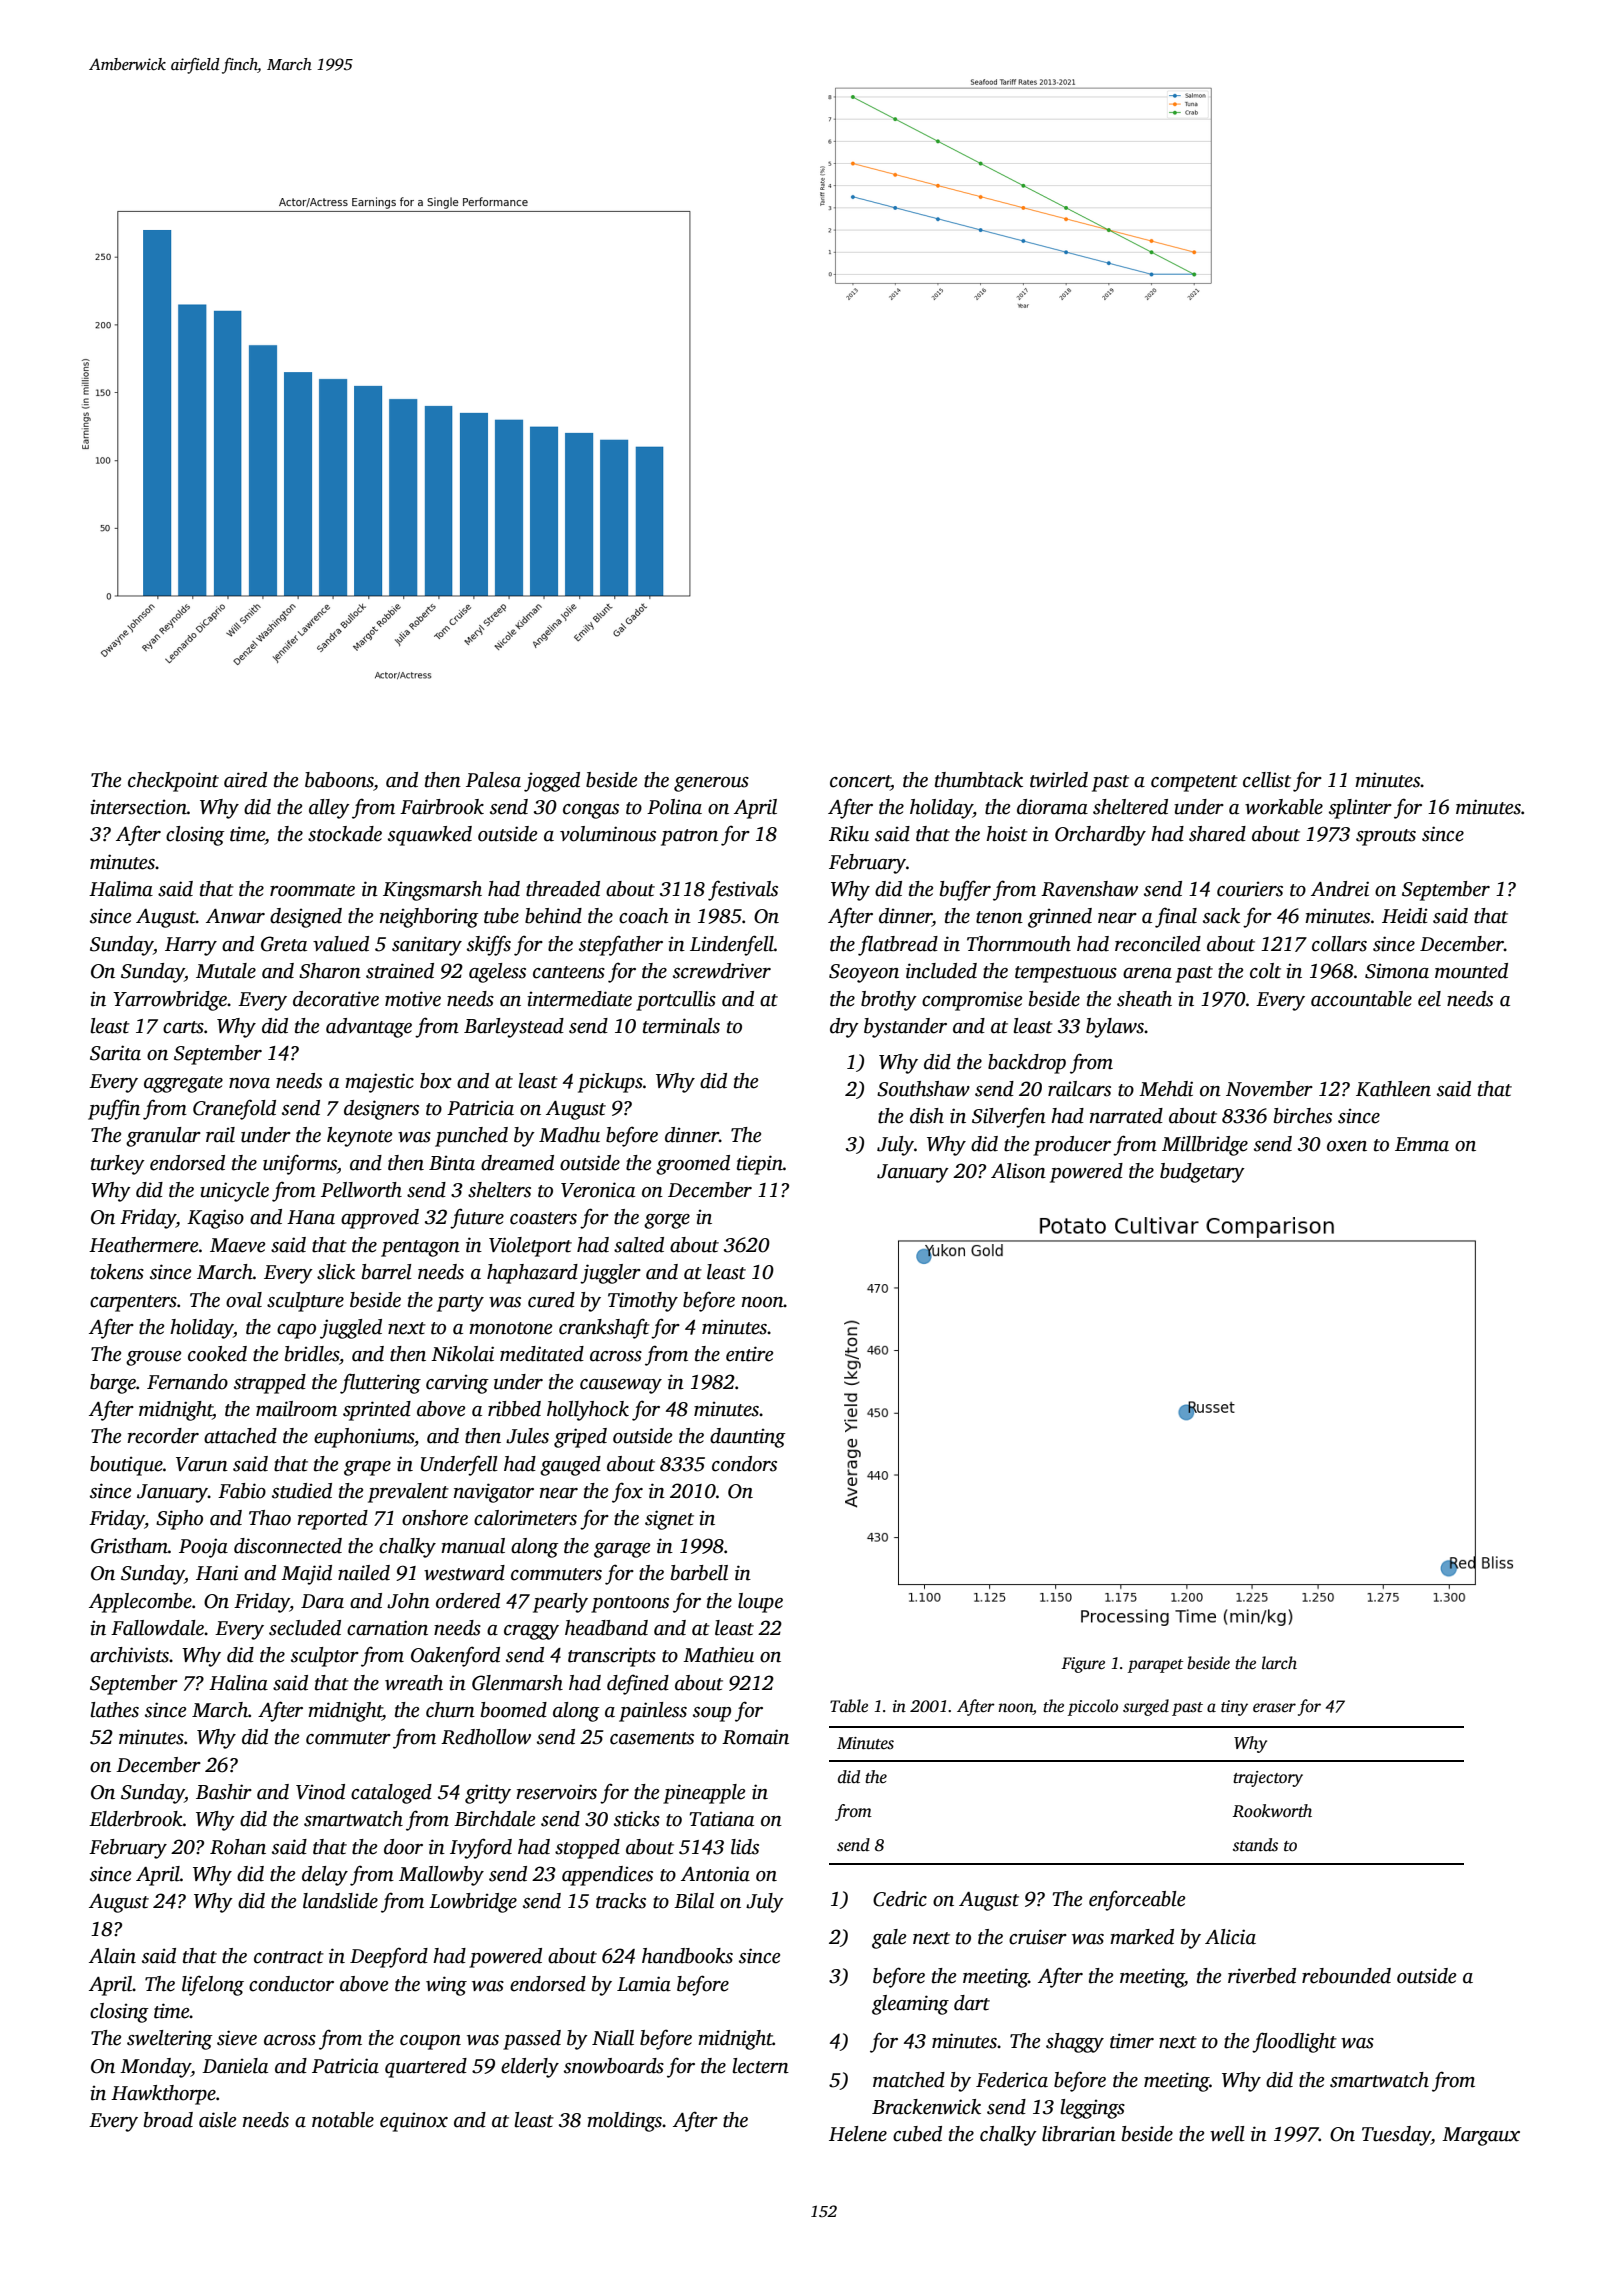 The height and width of the page is (2292, 1620). Describe the element at coordinates (1255, 1845) in the page. I see `stands` at that location.
